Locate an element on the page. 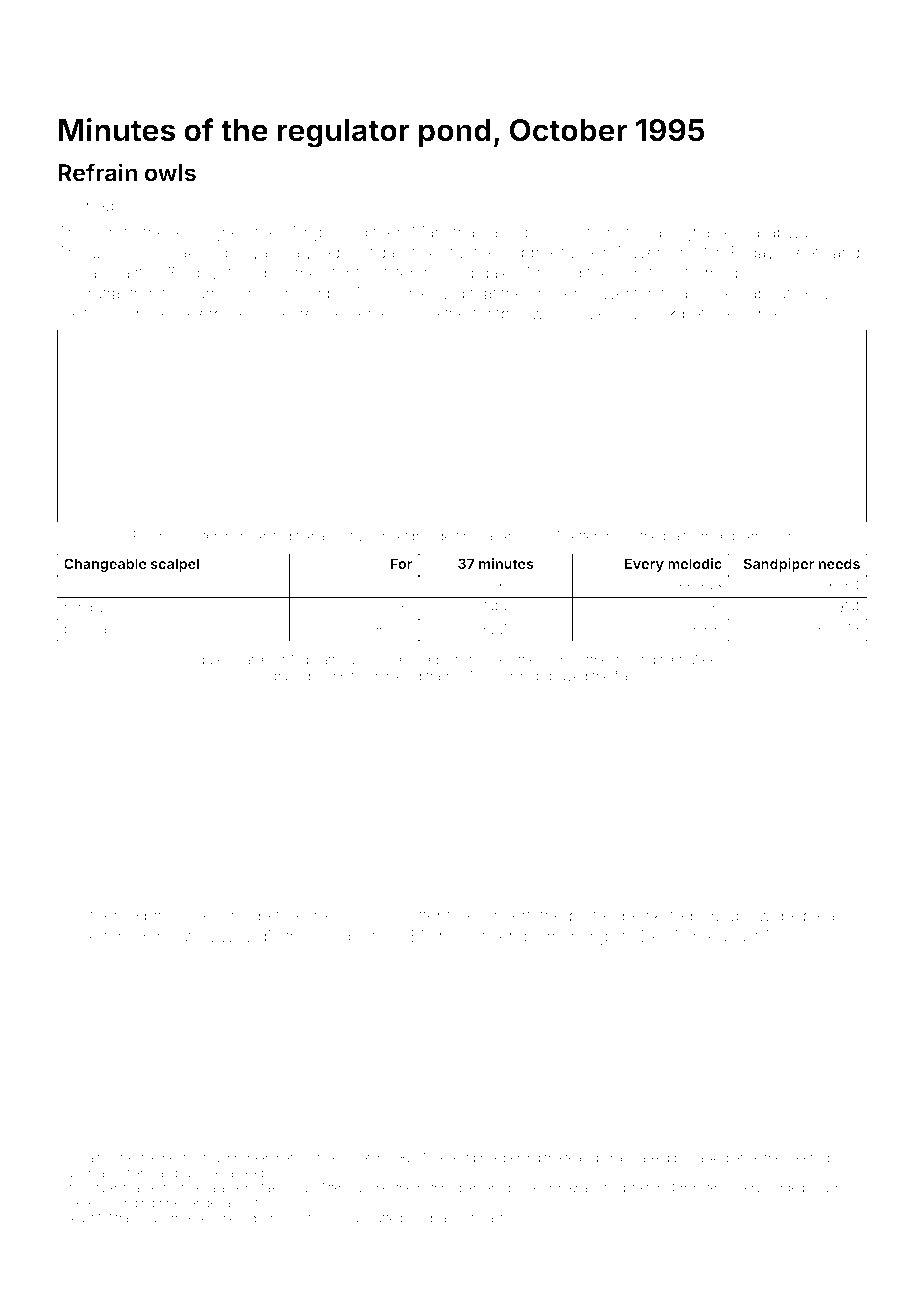  widespread is located at coordinates (801, 917).
